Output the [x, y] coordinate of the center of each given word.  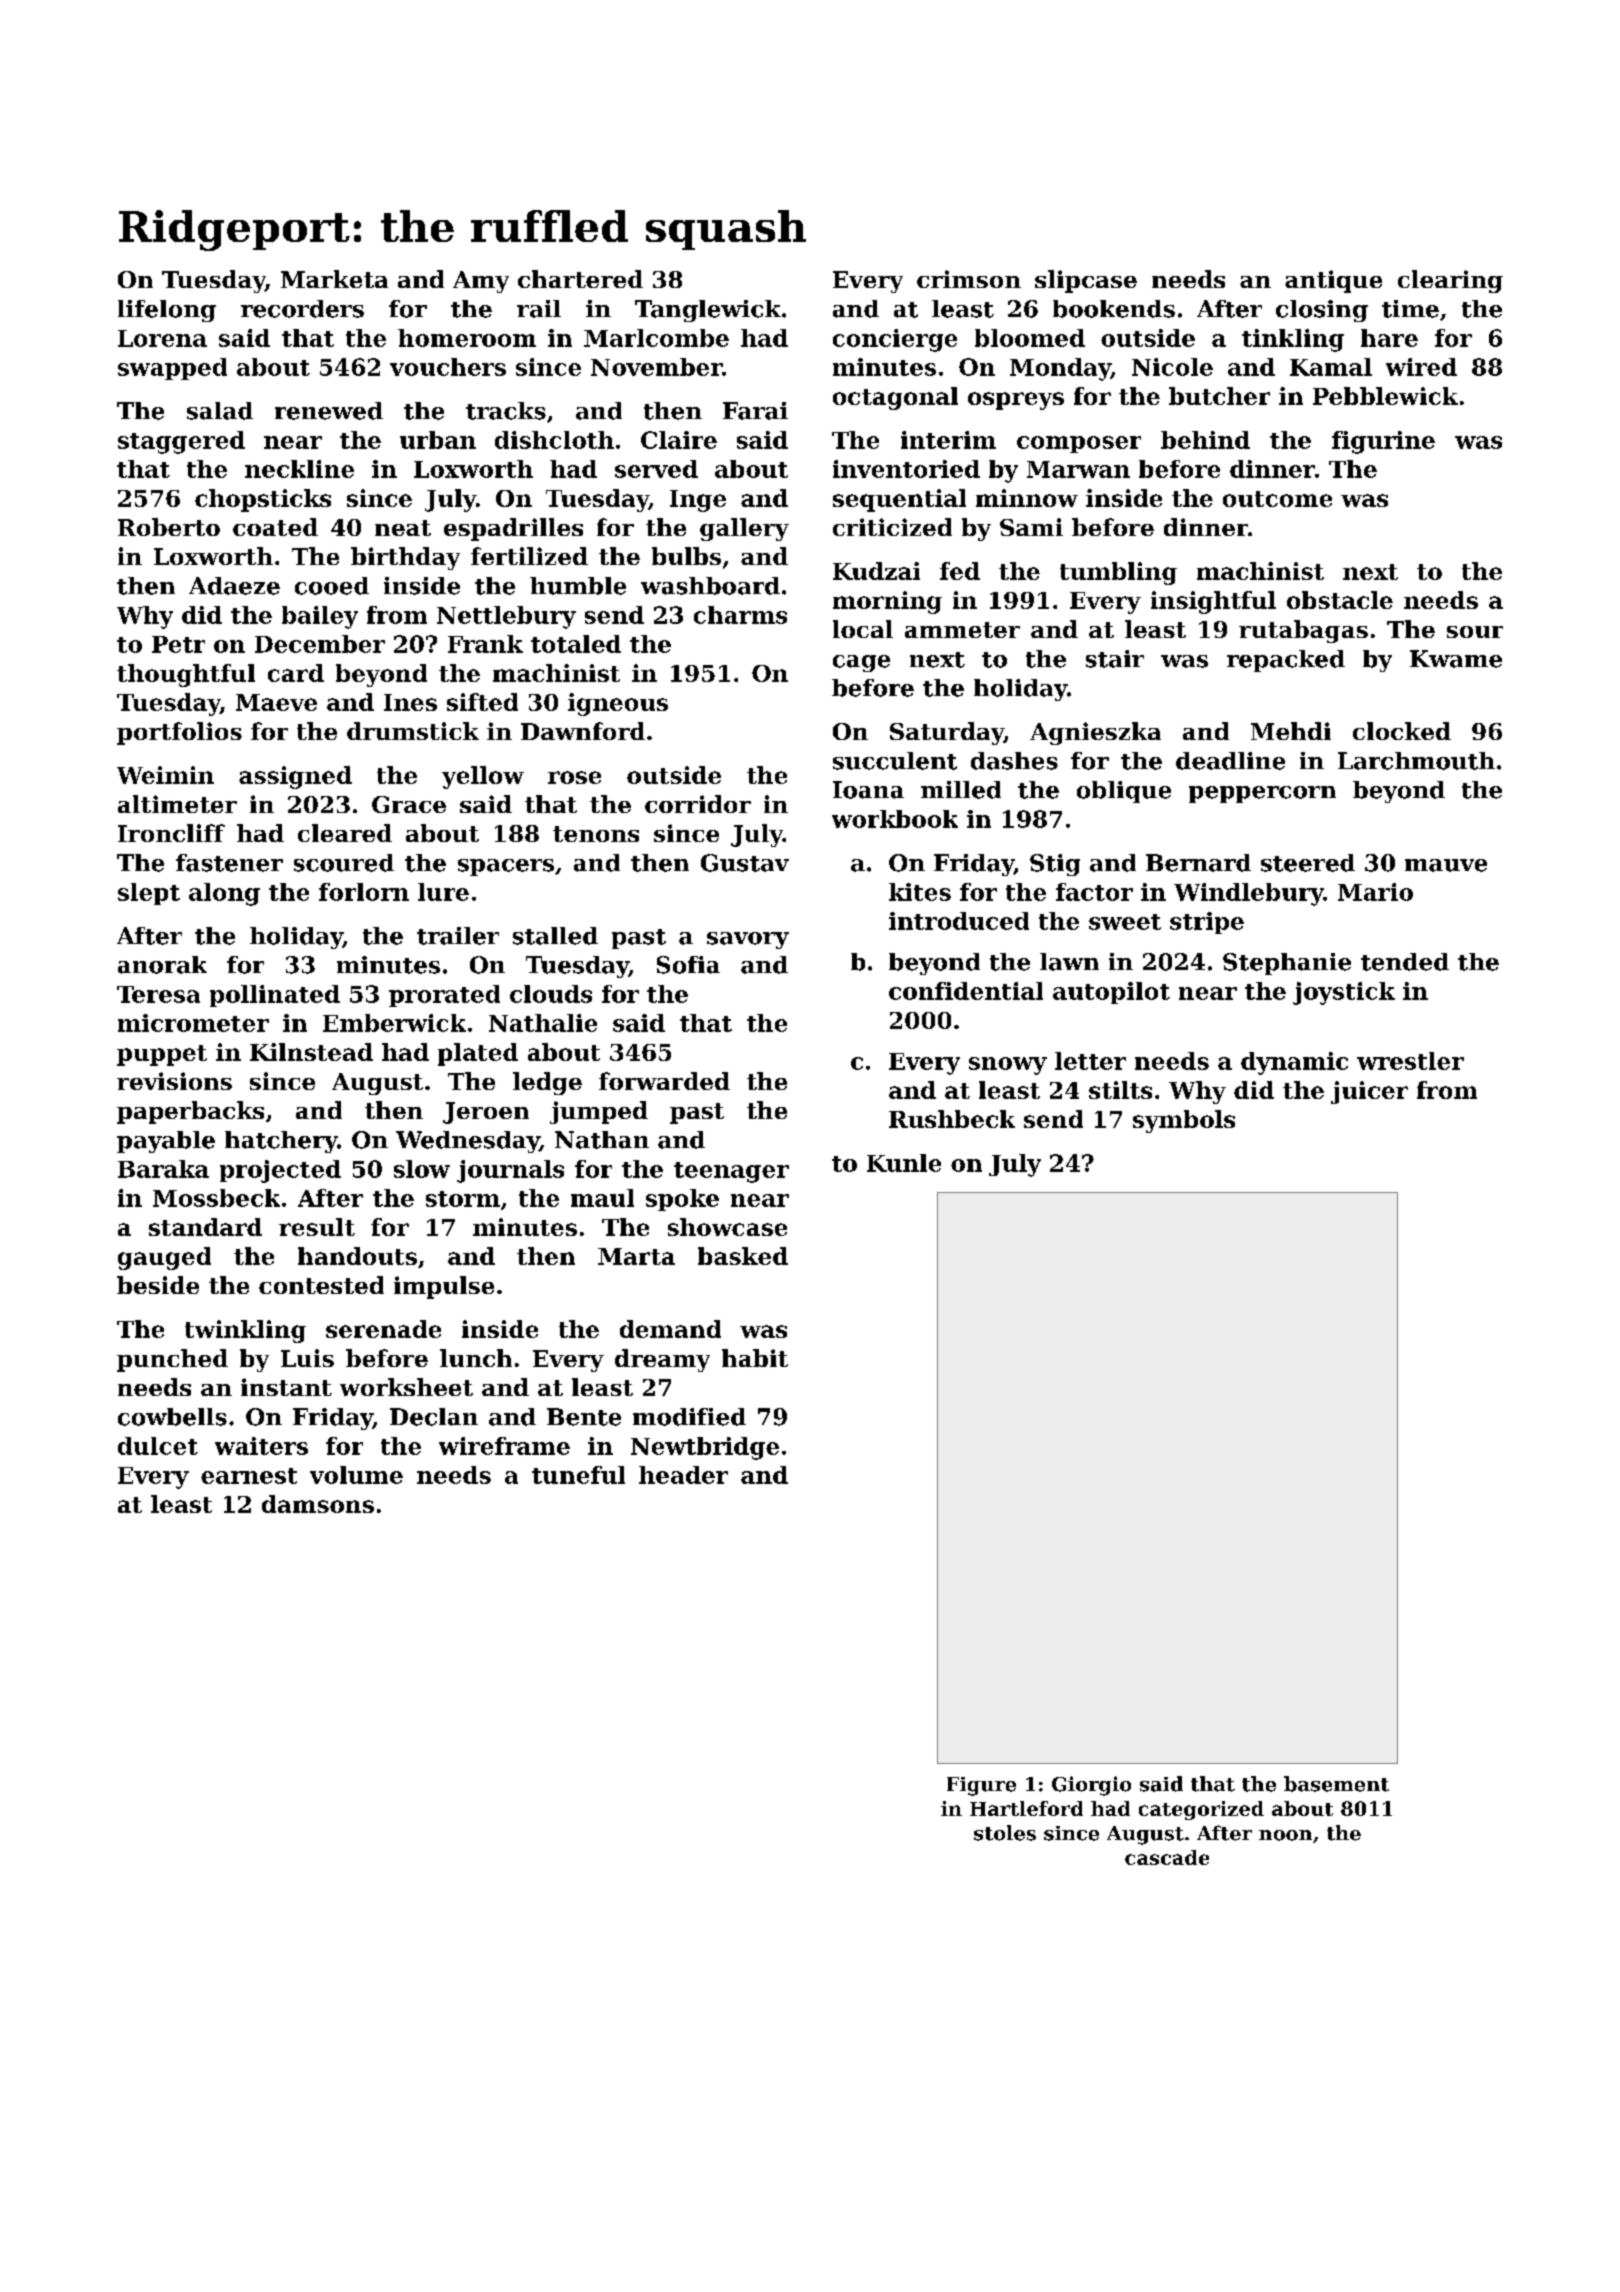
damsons [318, 1504]
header [683, 1475]
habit [755, 1358]
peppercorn [1262, 794]
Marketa [334, 279]
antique [1333, 281]
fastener [229, 863]
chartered [580, 279]
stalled [555, 936]
